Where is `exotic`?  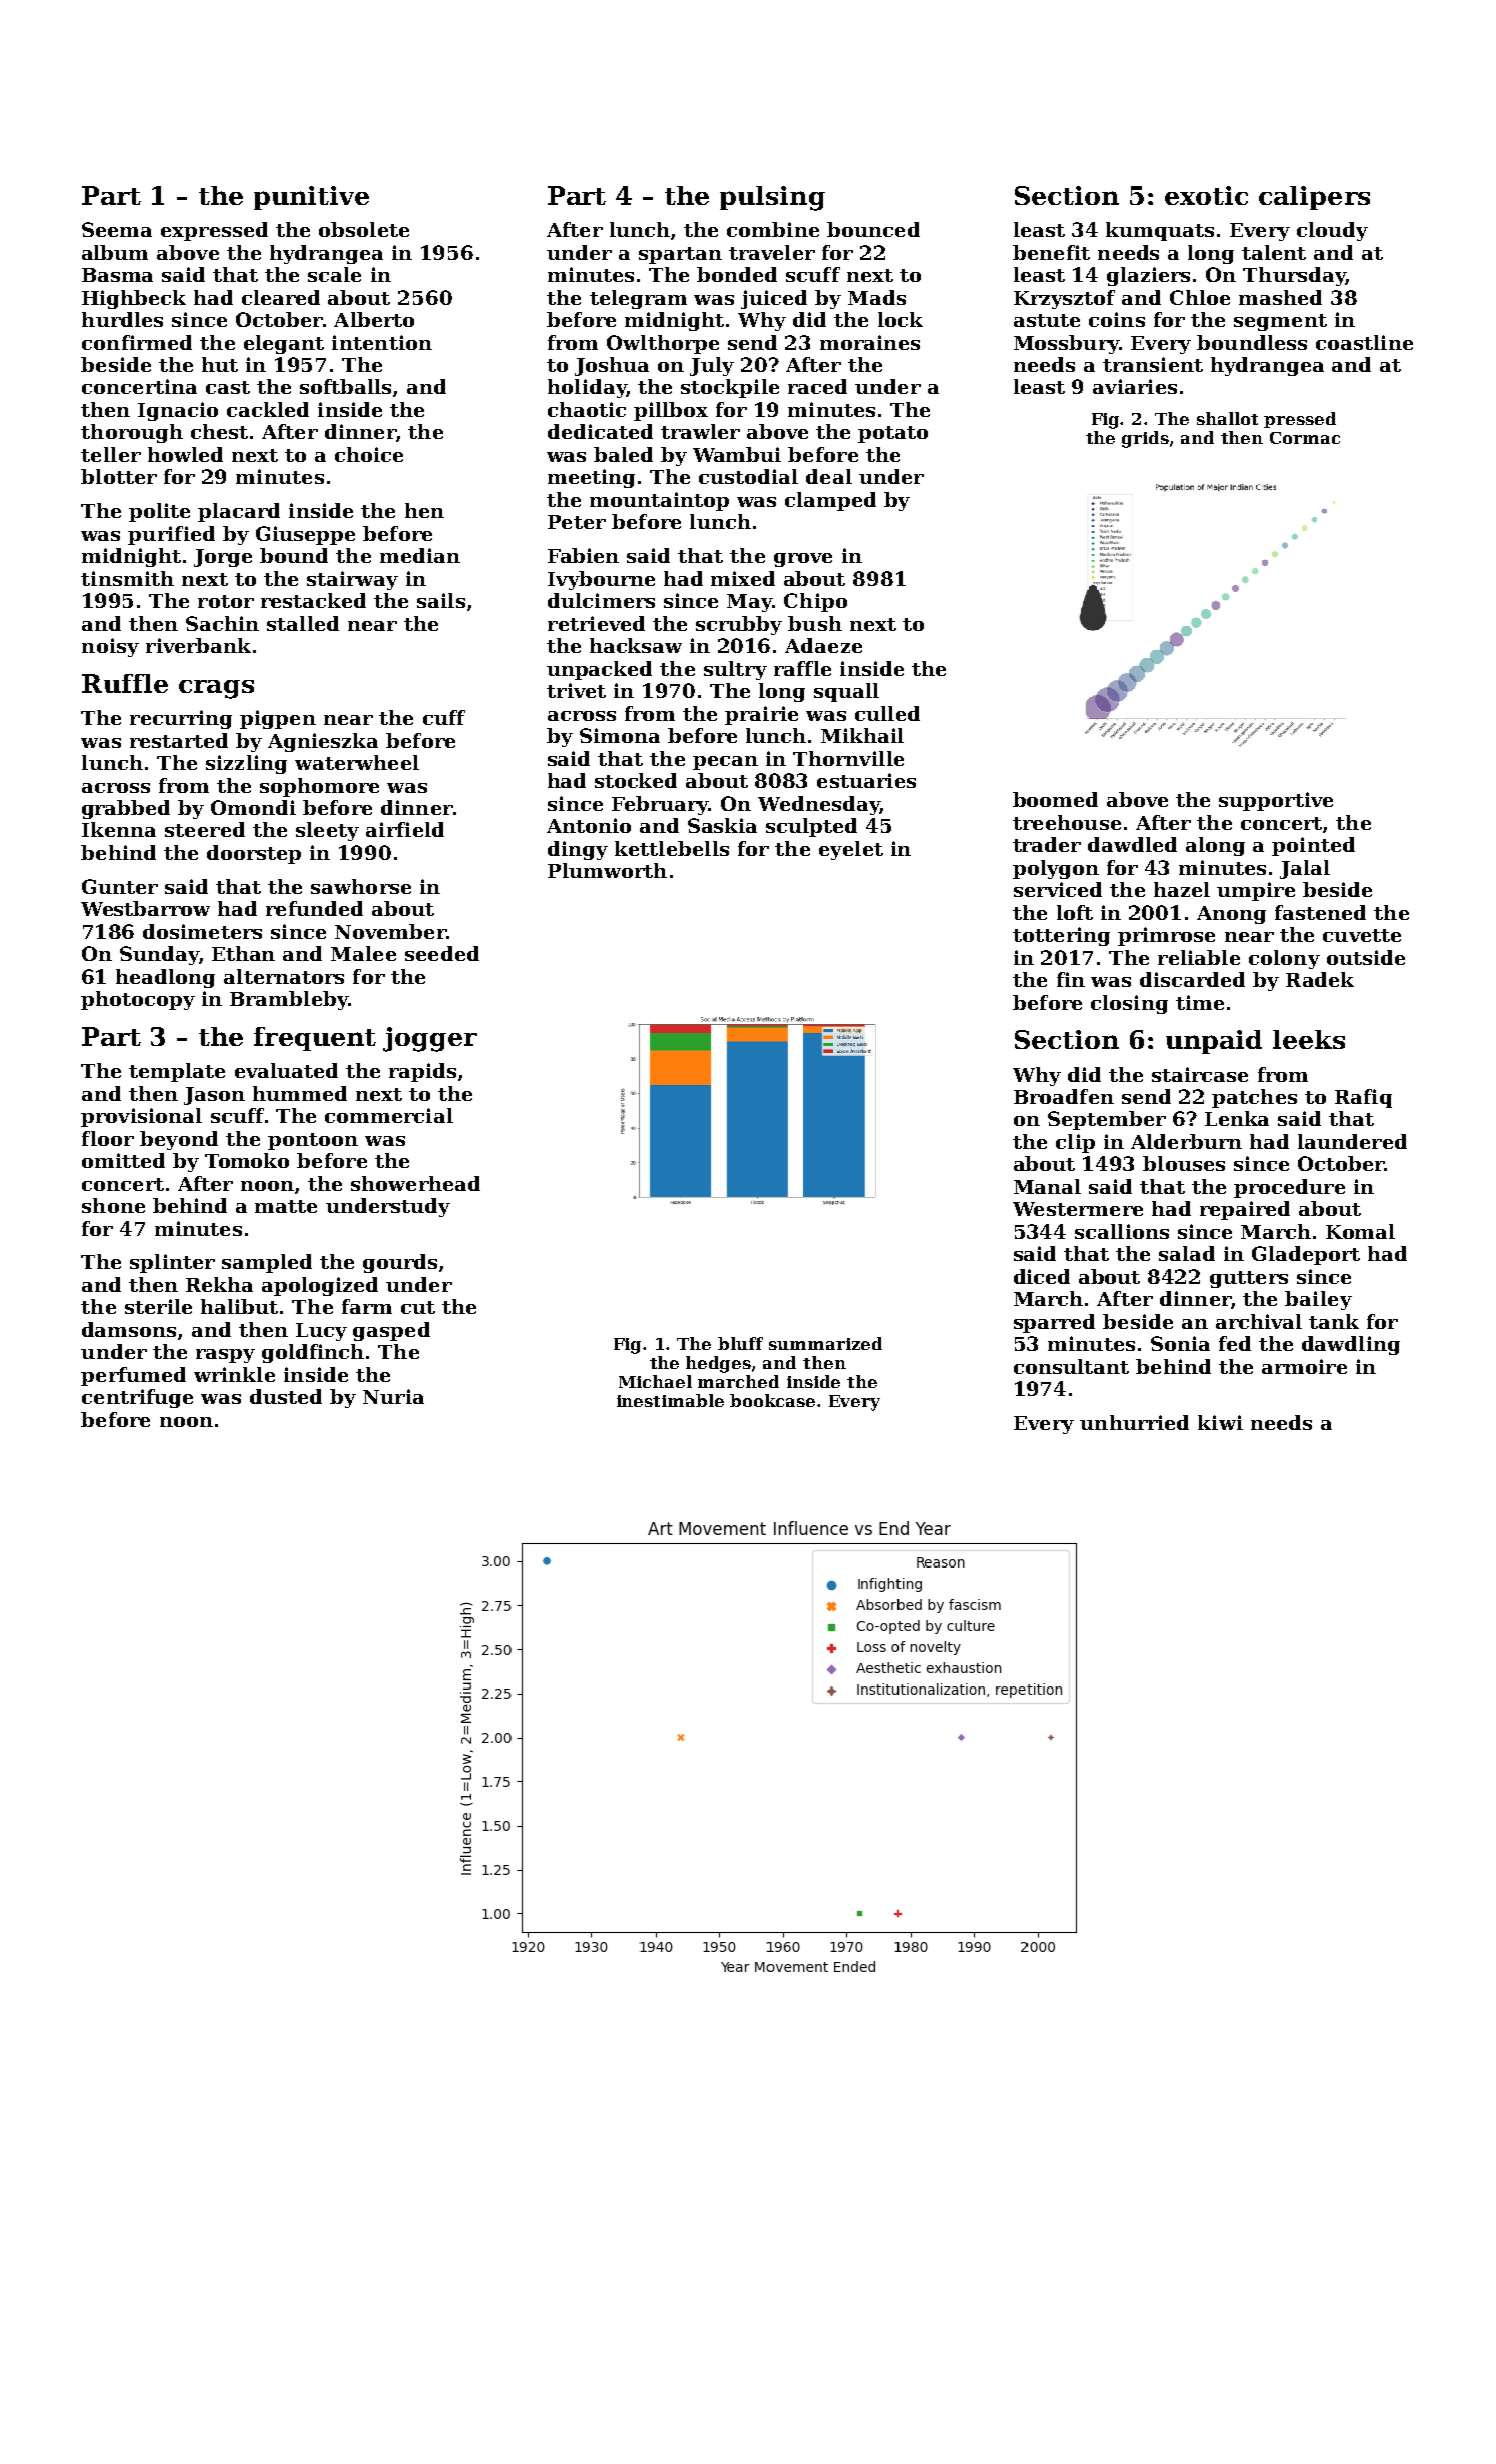 exotic is located at coordinates (1206, 195).
